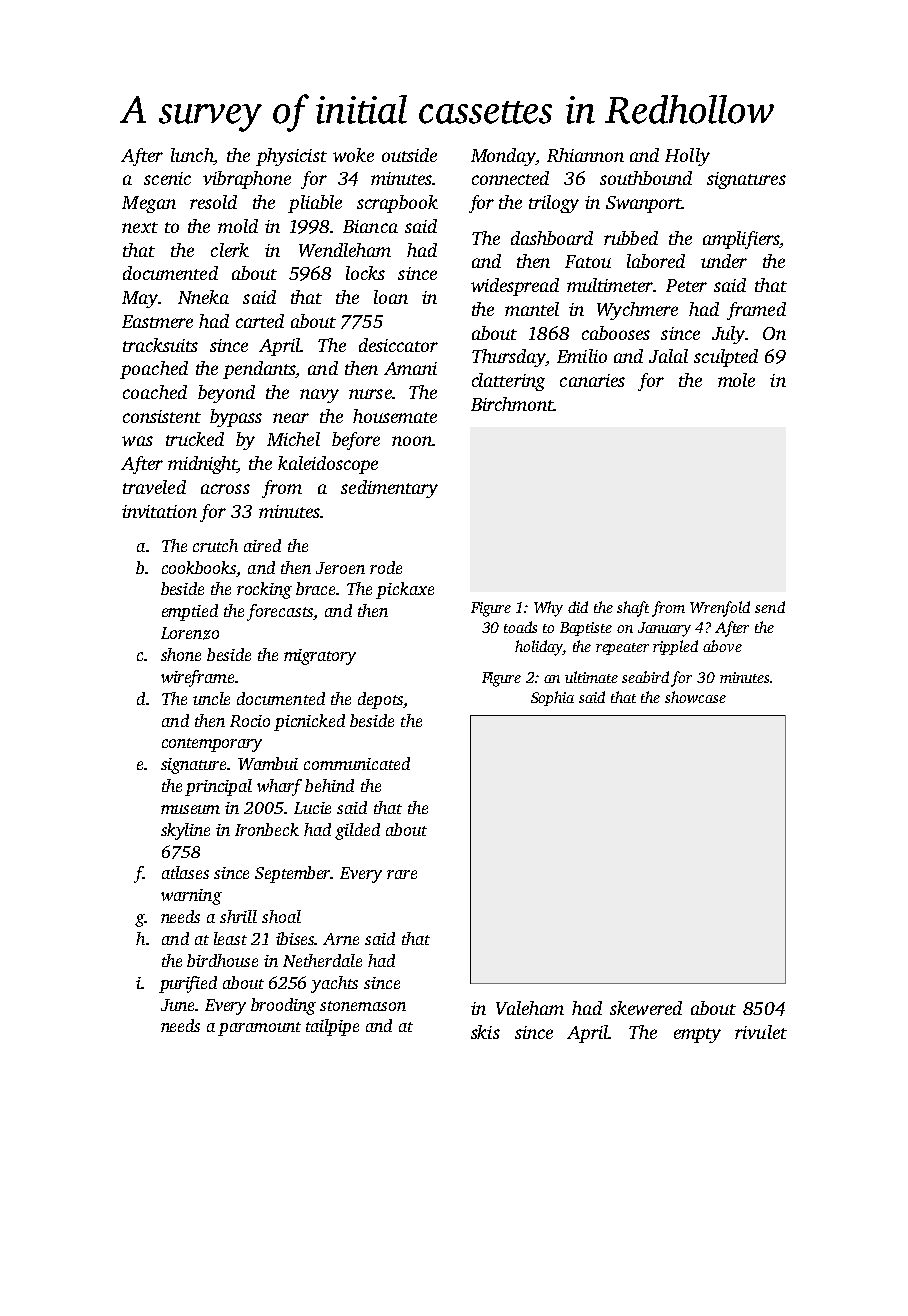  Describe the element at coordinates (515, 287) in the screenshot. I see `widespread` at that location.
